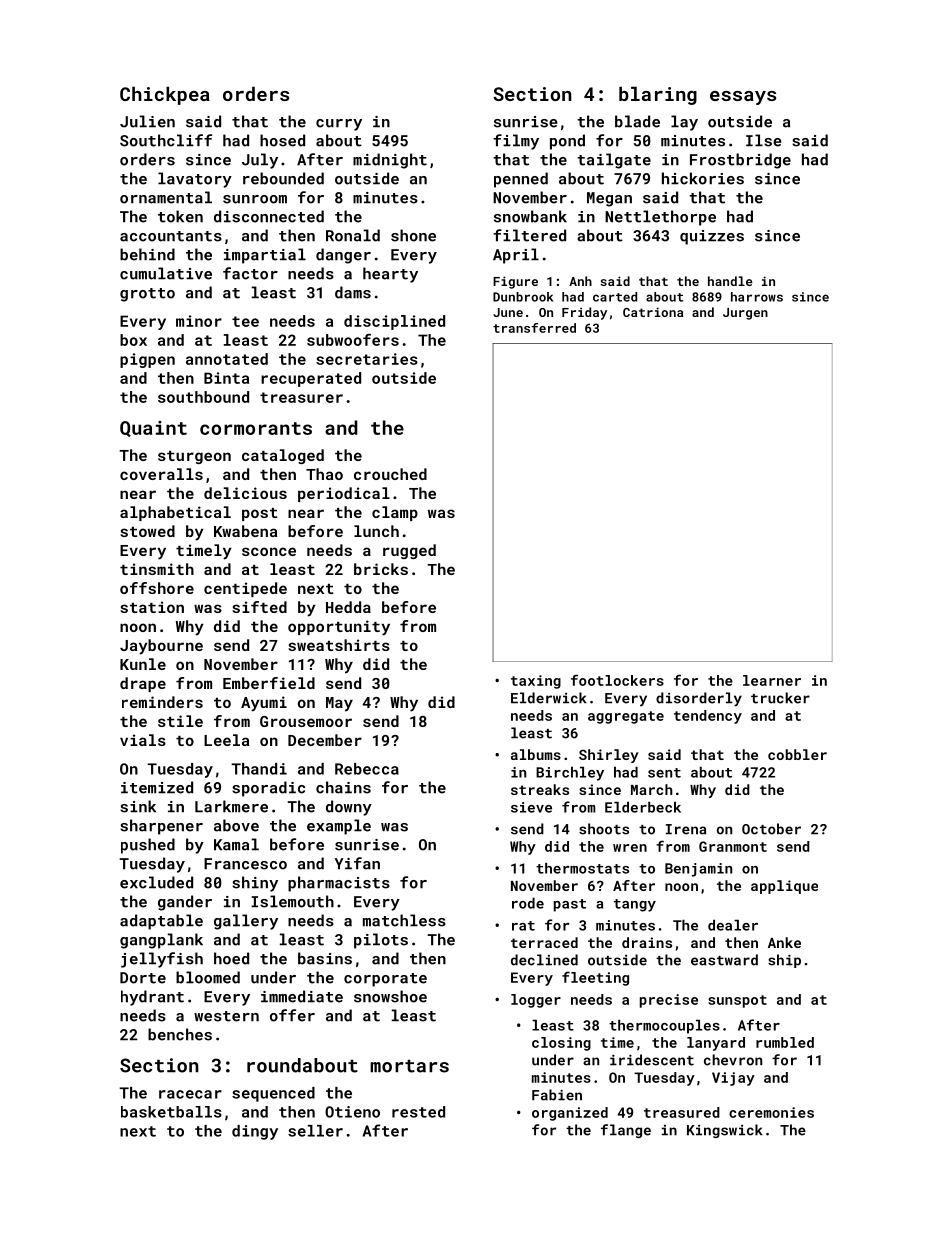 The height and width of the screenshot is (1233, 952). I want to click on benches, so click(180, 1034).
